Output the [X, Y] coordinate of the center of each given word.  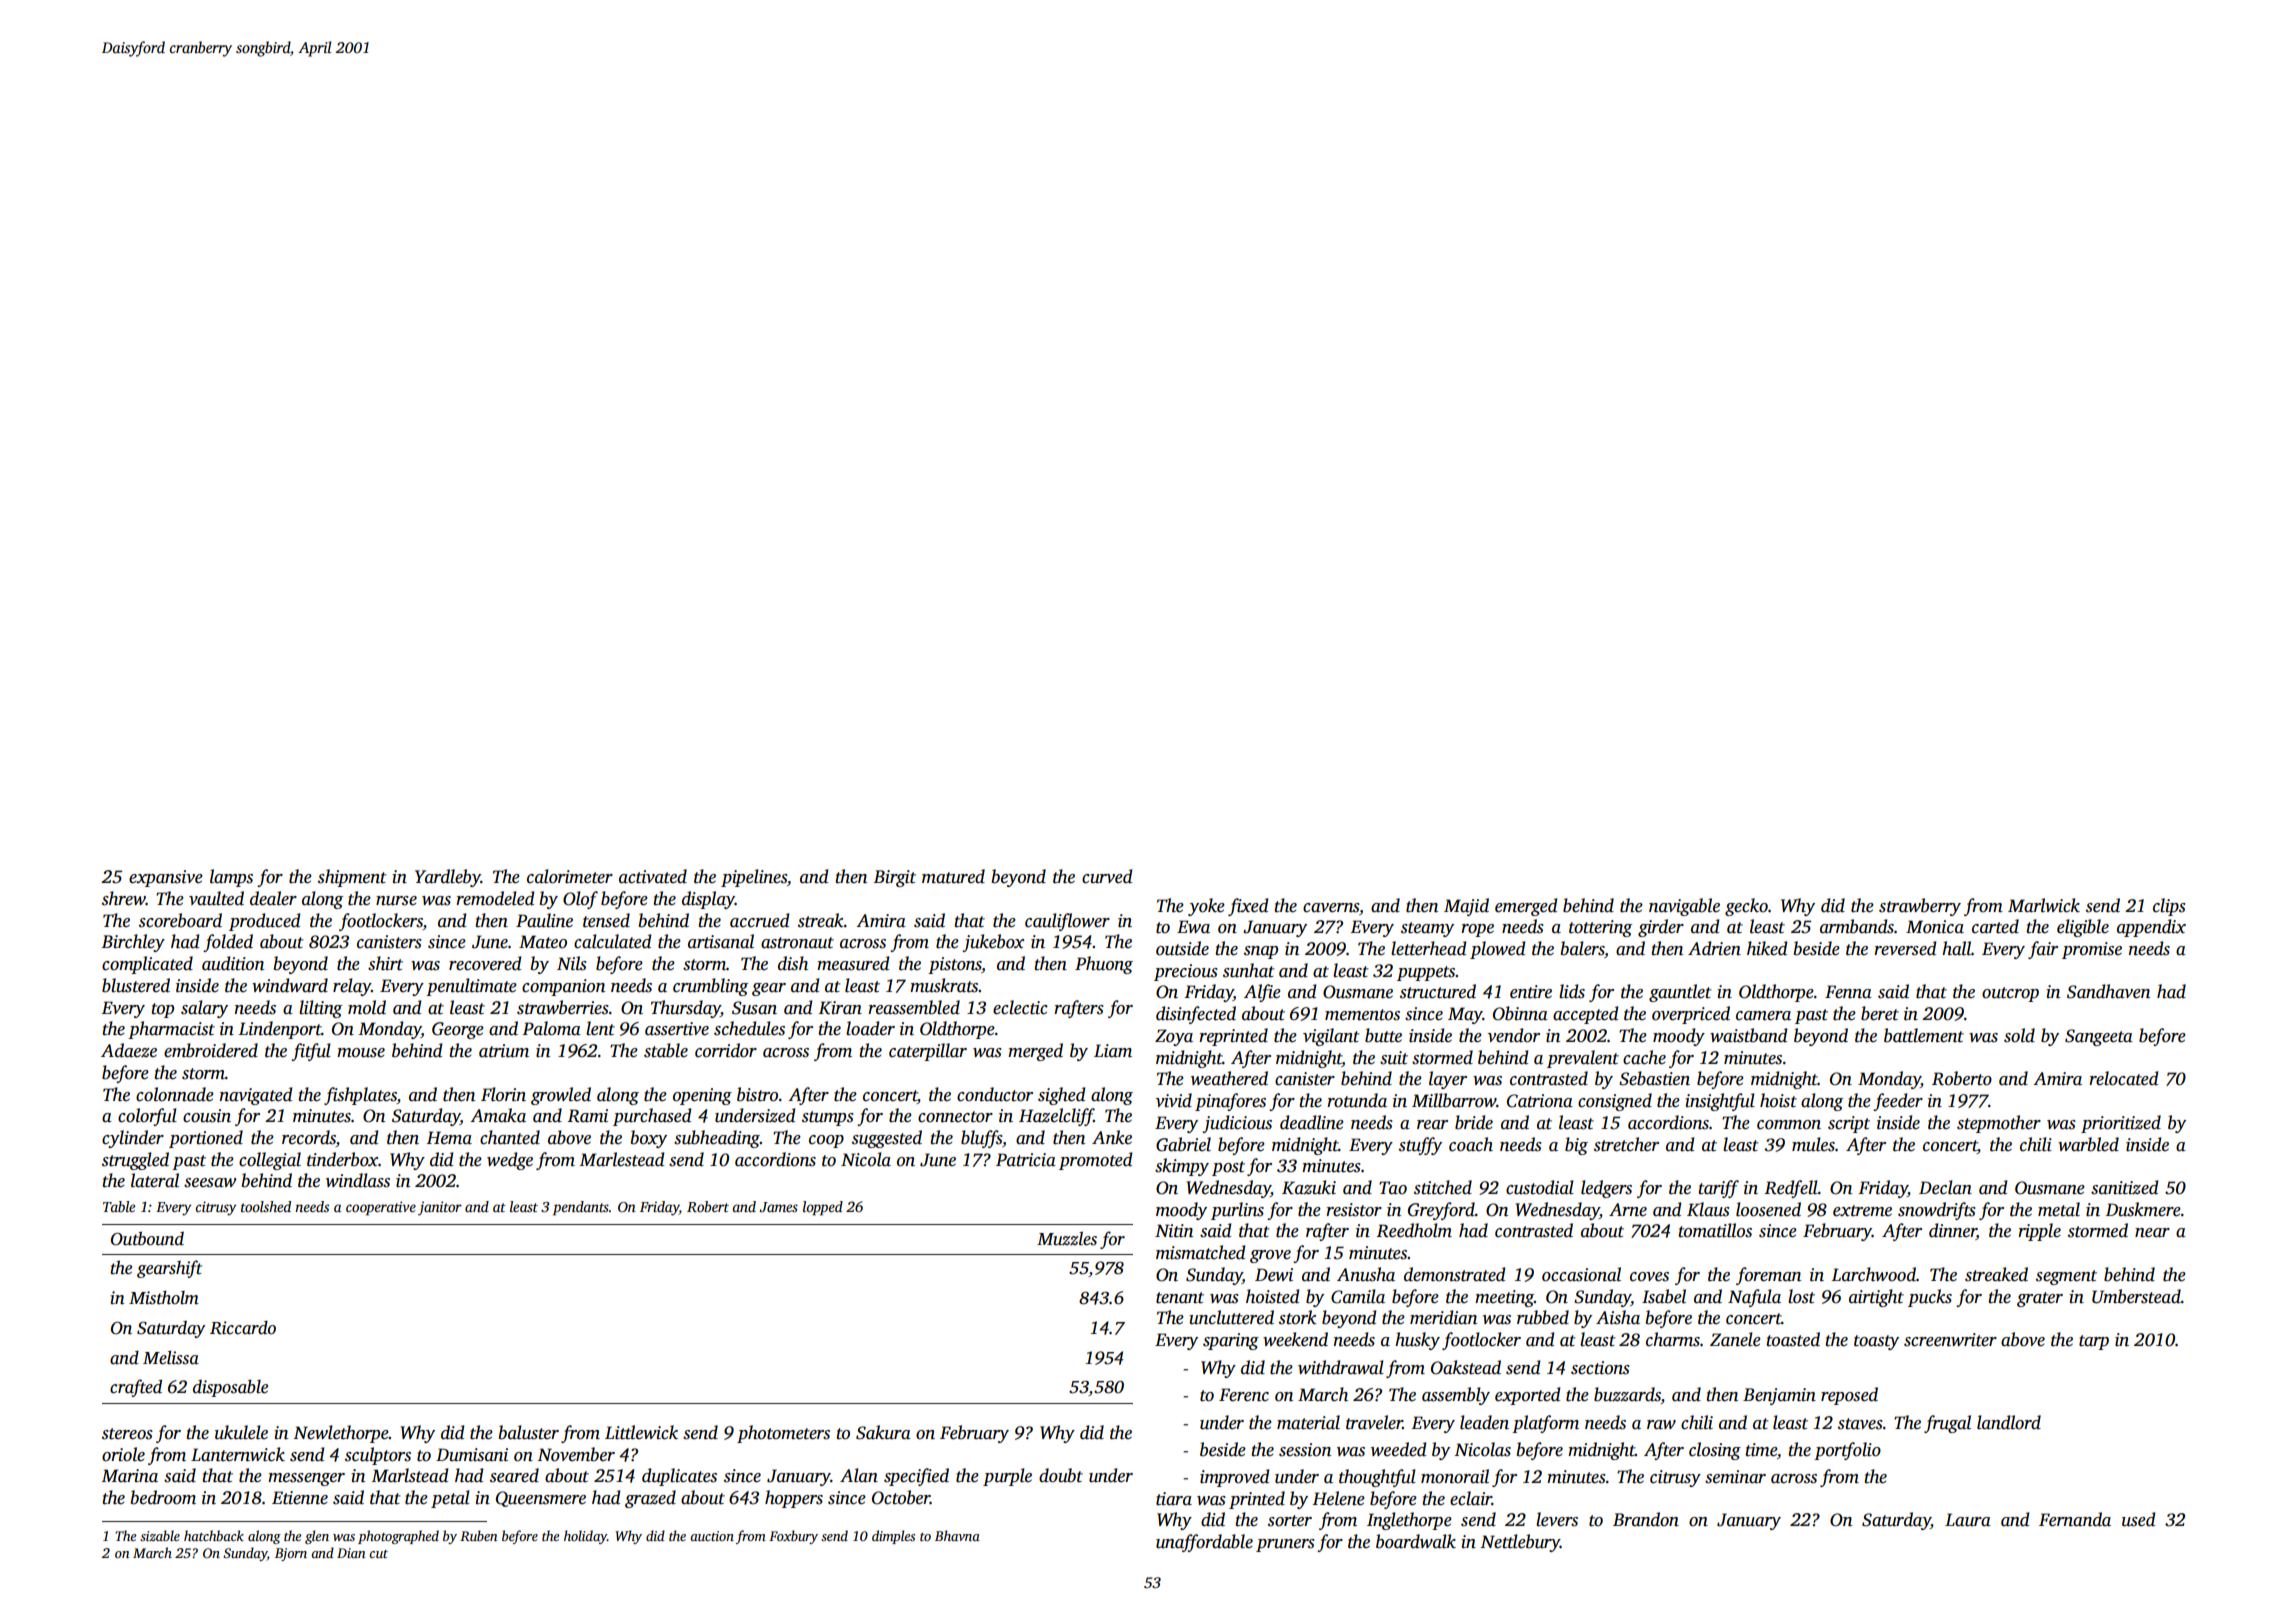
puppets [1426, 973]
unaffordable [1204, 1543]
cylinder [133, 1139]
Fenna [1848, 992]
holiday [585, 1537]
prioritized [2121, 1124]
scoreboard [180, 920]
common [1789, 1125]
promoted [1095, 1161]
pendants [581, 1208]
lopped [823, 1208]
